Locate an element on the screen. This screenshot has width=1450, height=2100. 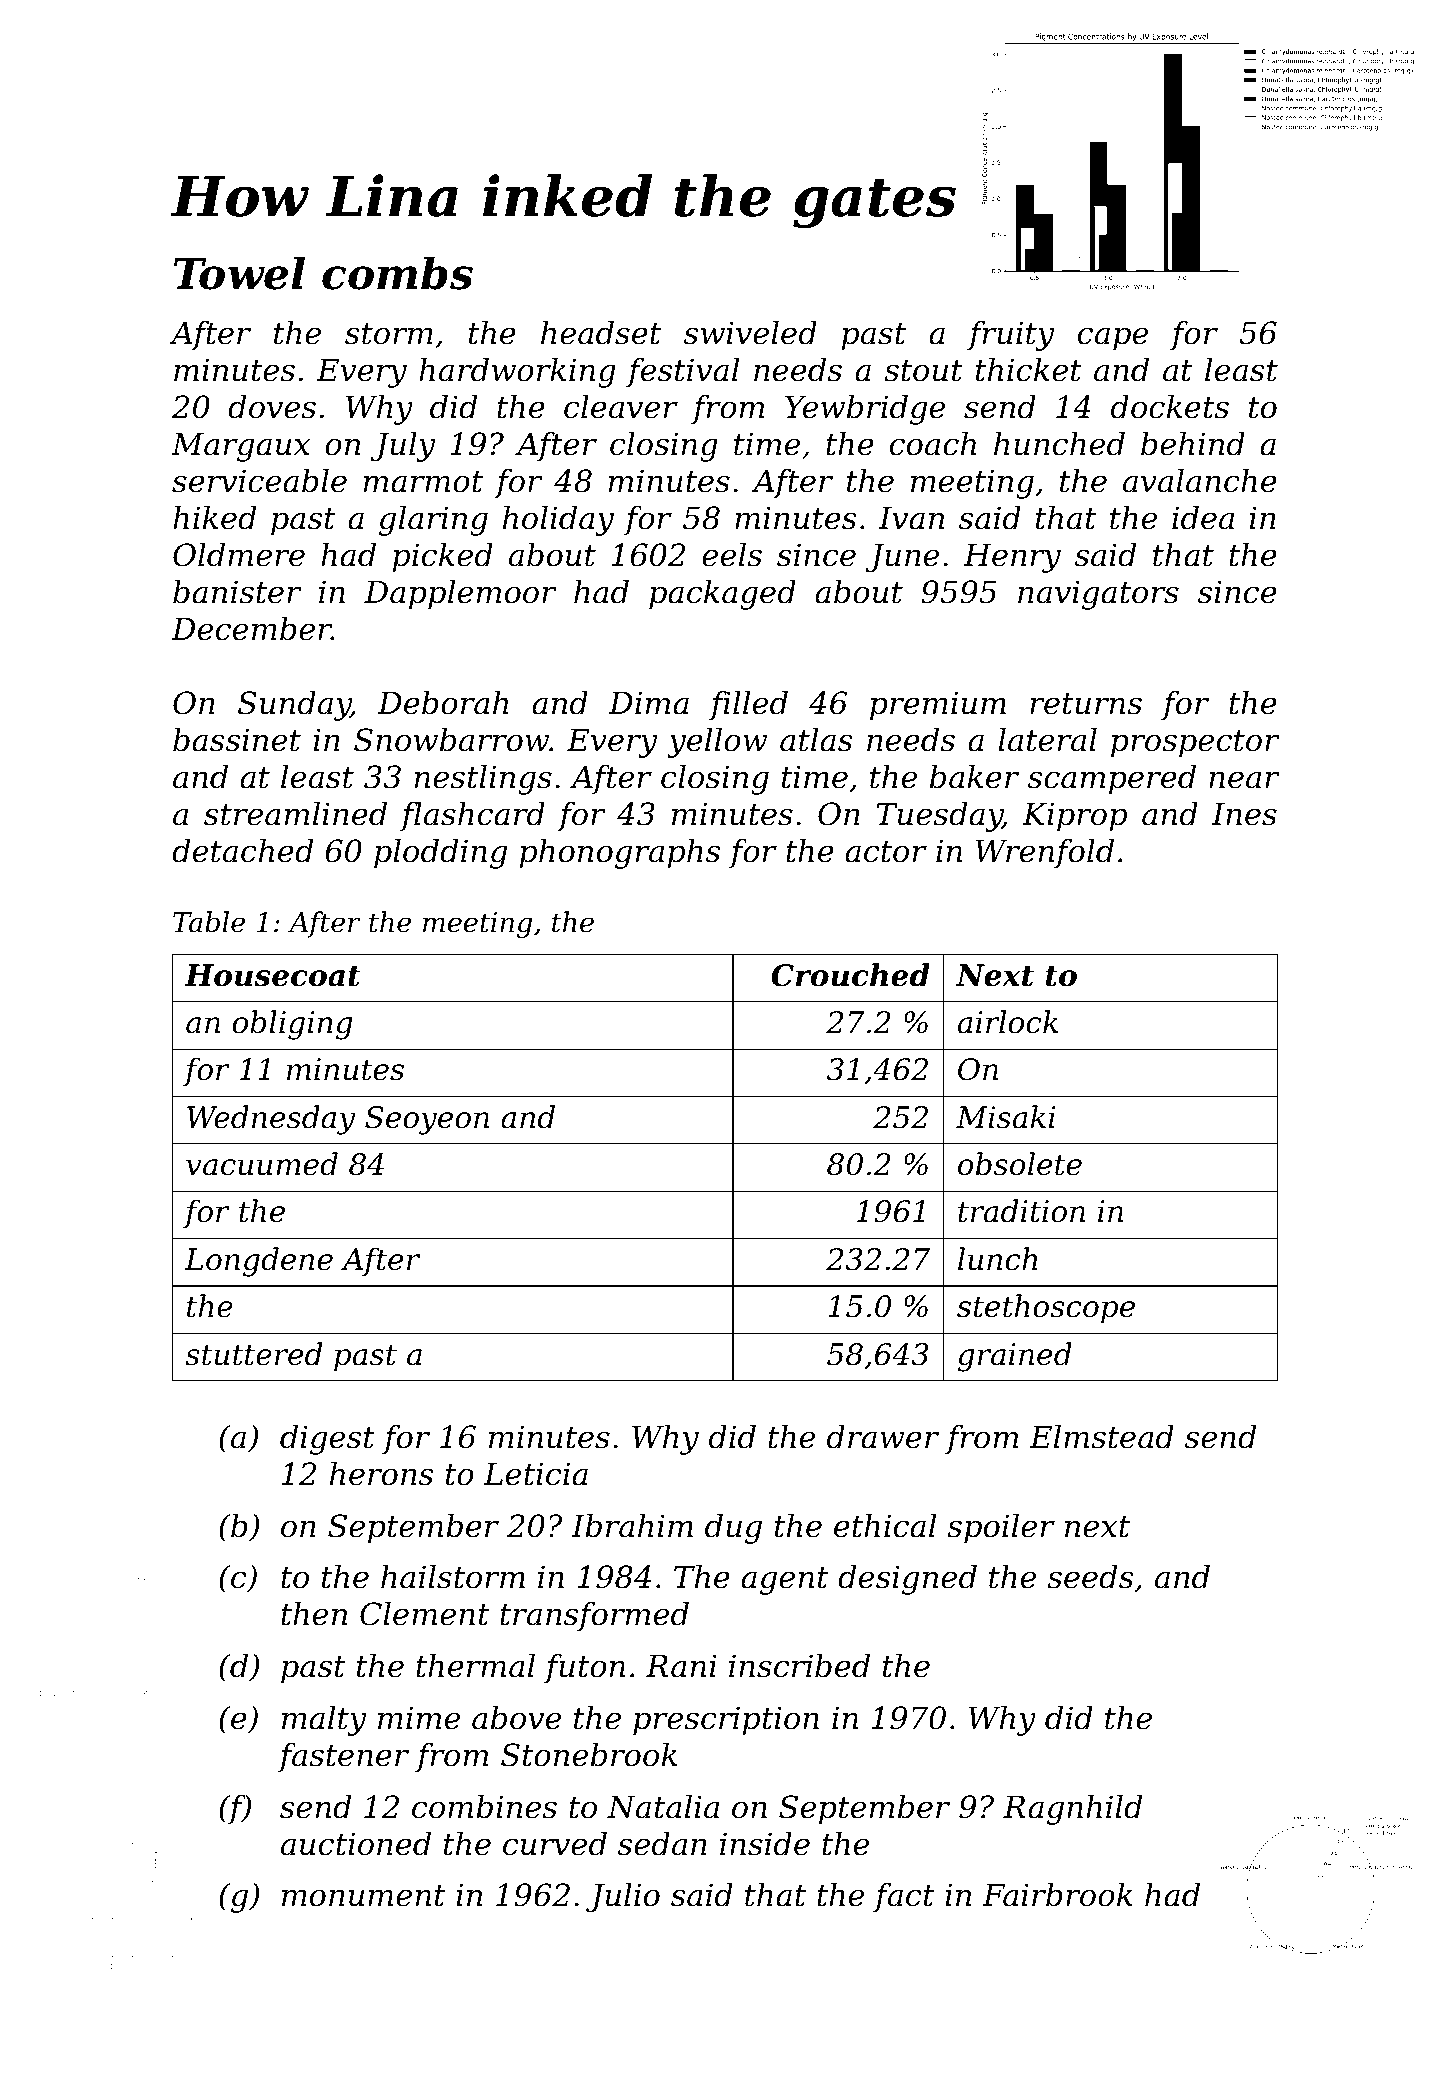
Misaki is located at coordinates (1005, 1117).
